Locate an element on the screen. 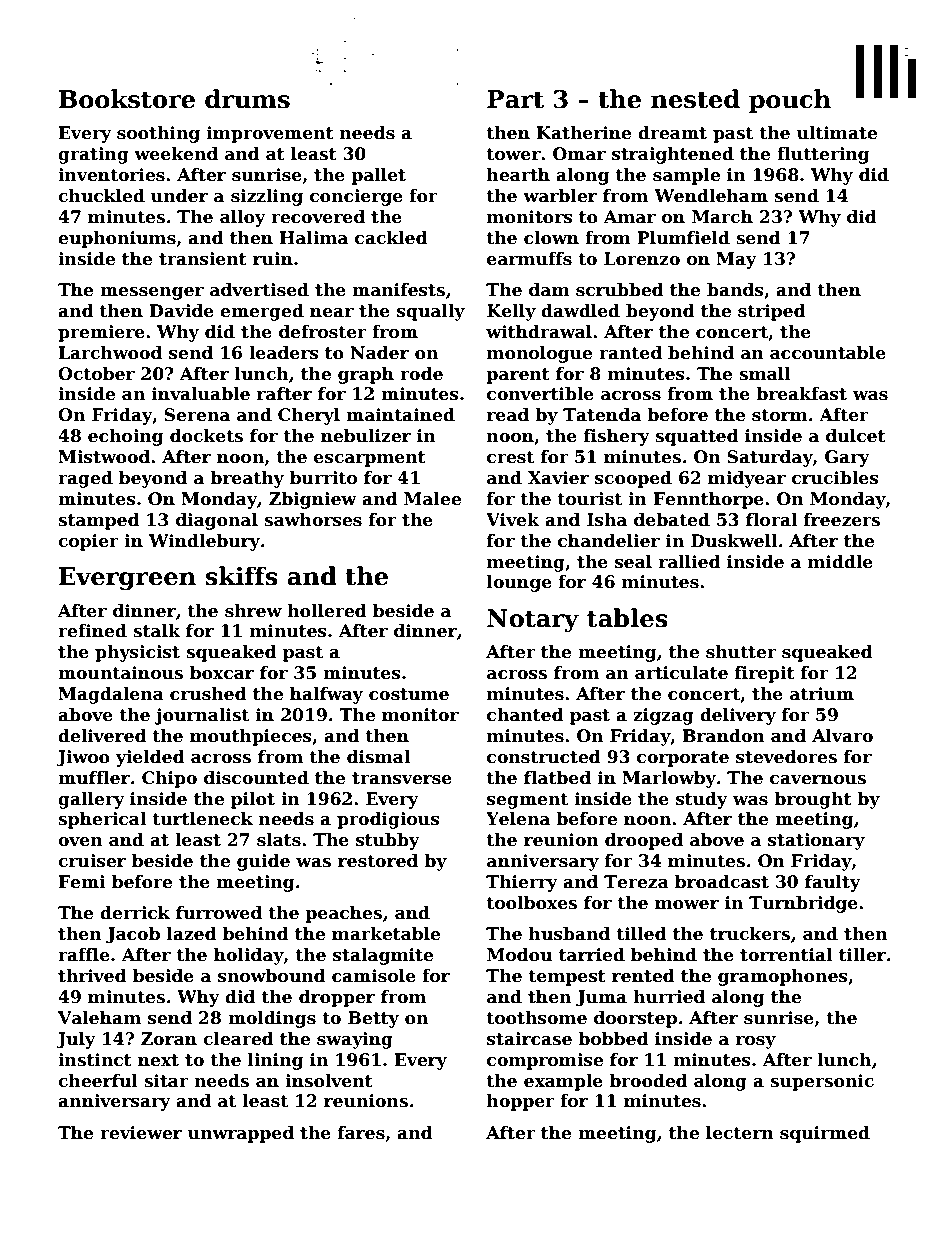  inventories is located at coordinates (111, 175).
